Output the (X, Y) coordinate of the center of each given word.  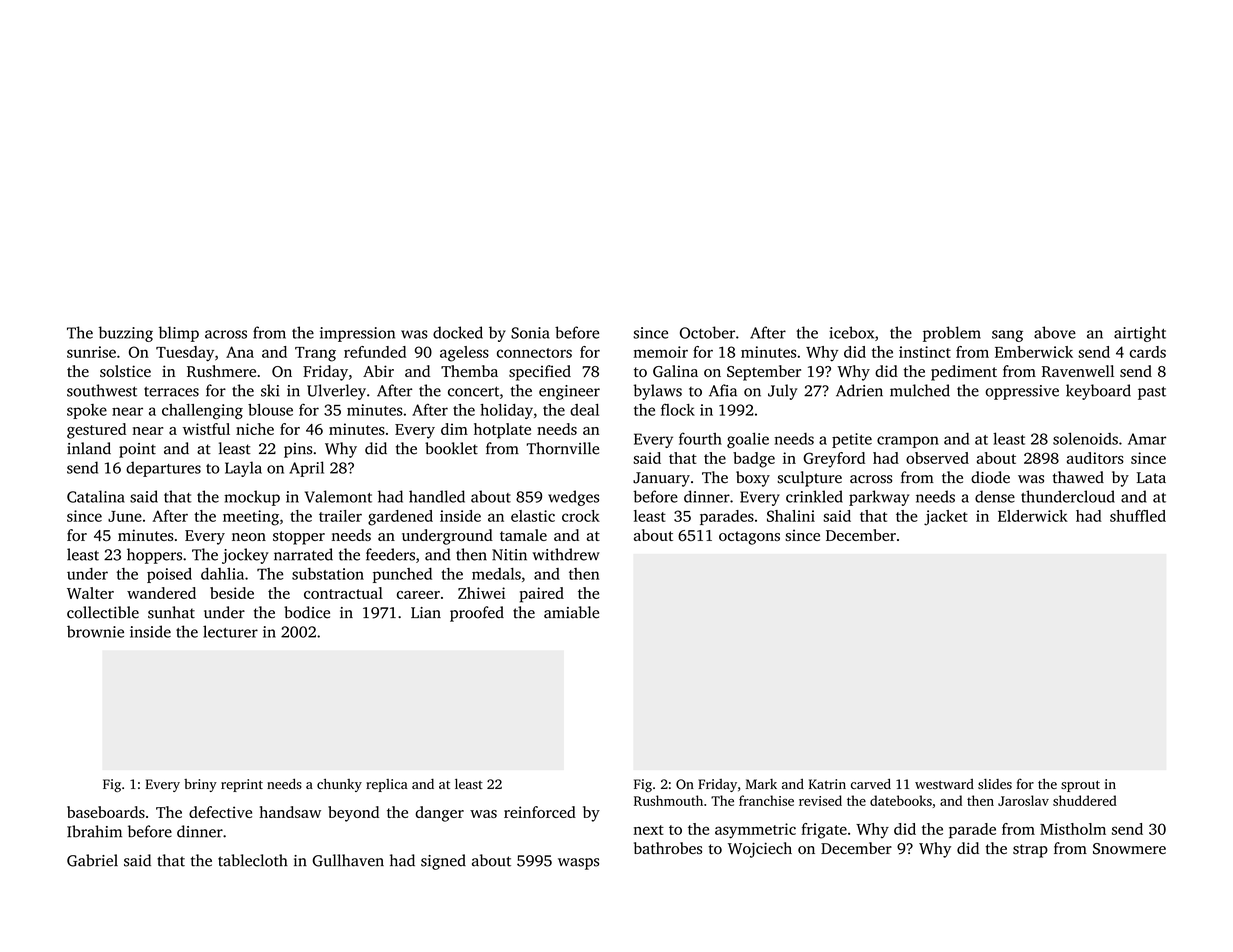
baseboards (106, 812)
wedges (573, 498)
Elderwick (1033, 516)
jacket (946, 517)
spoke (87, 411)
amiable (571, 612)
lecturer (230, 631)
